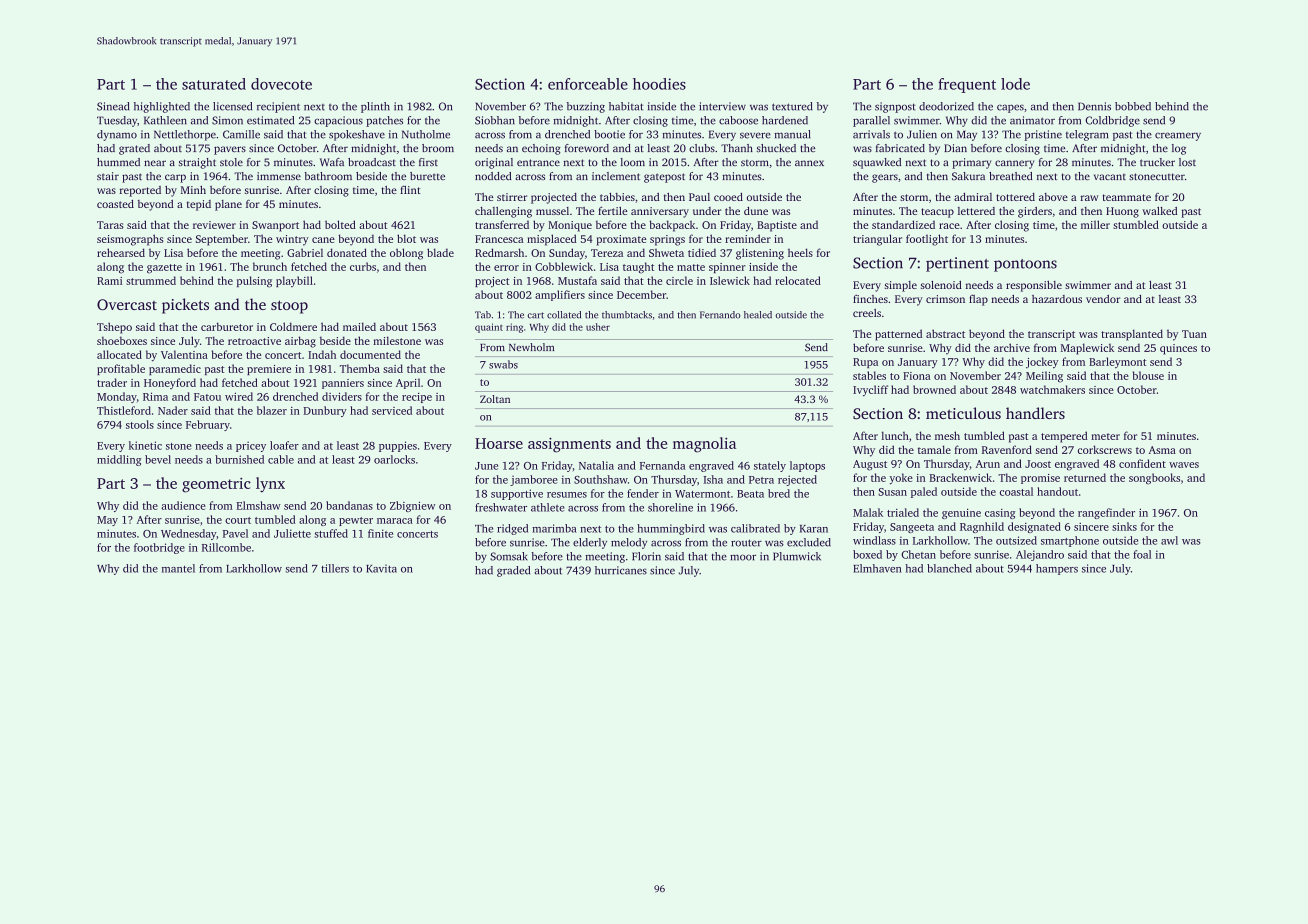  I want to click on Dian, so click(955, 148).
